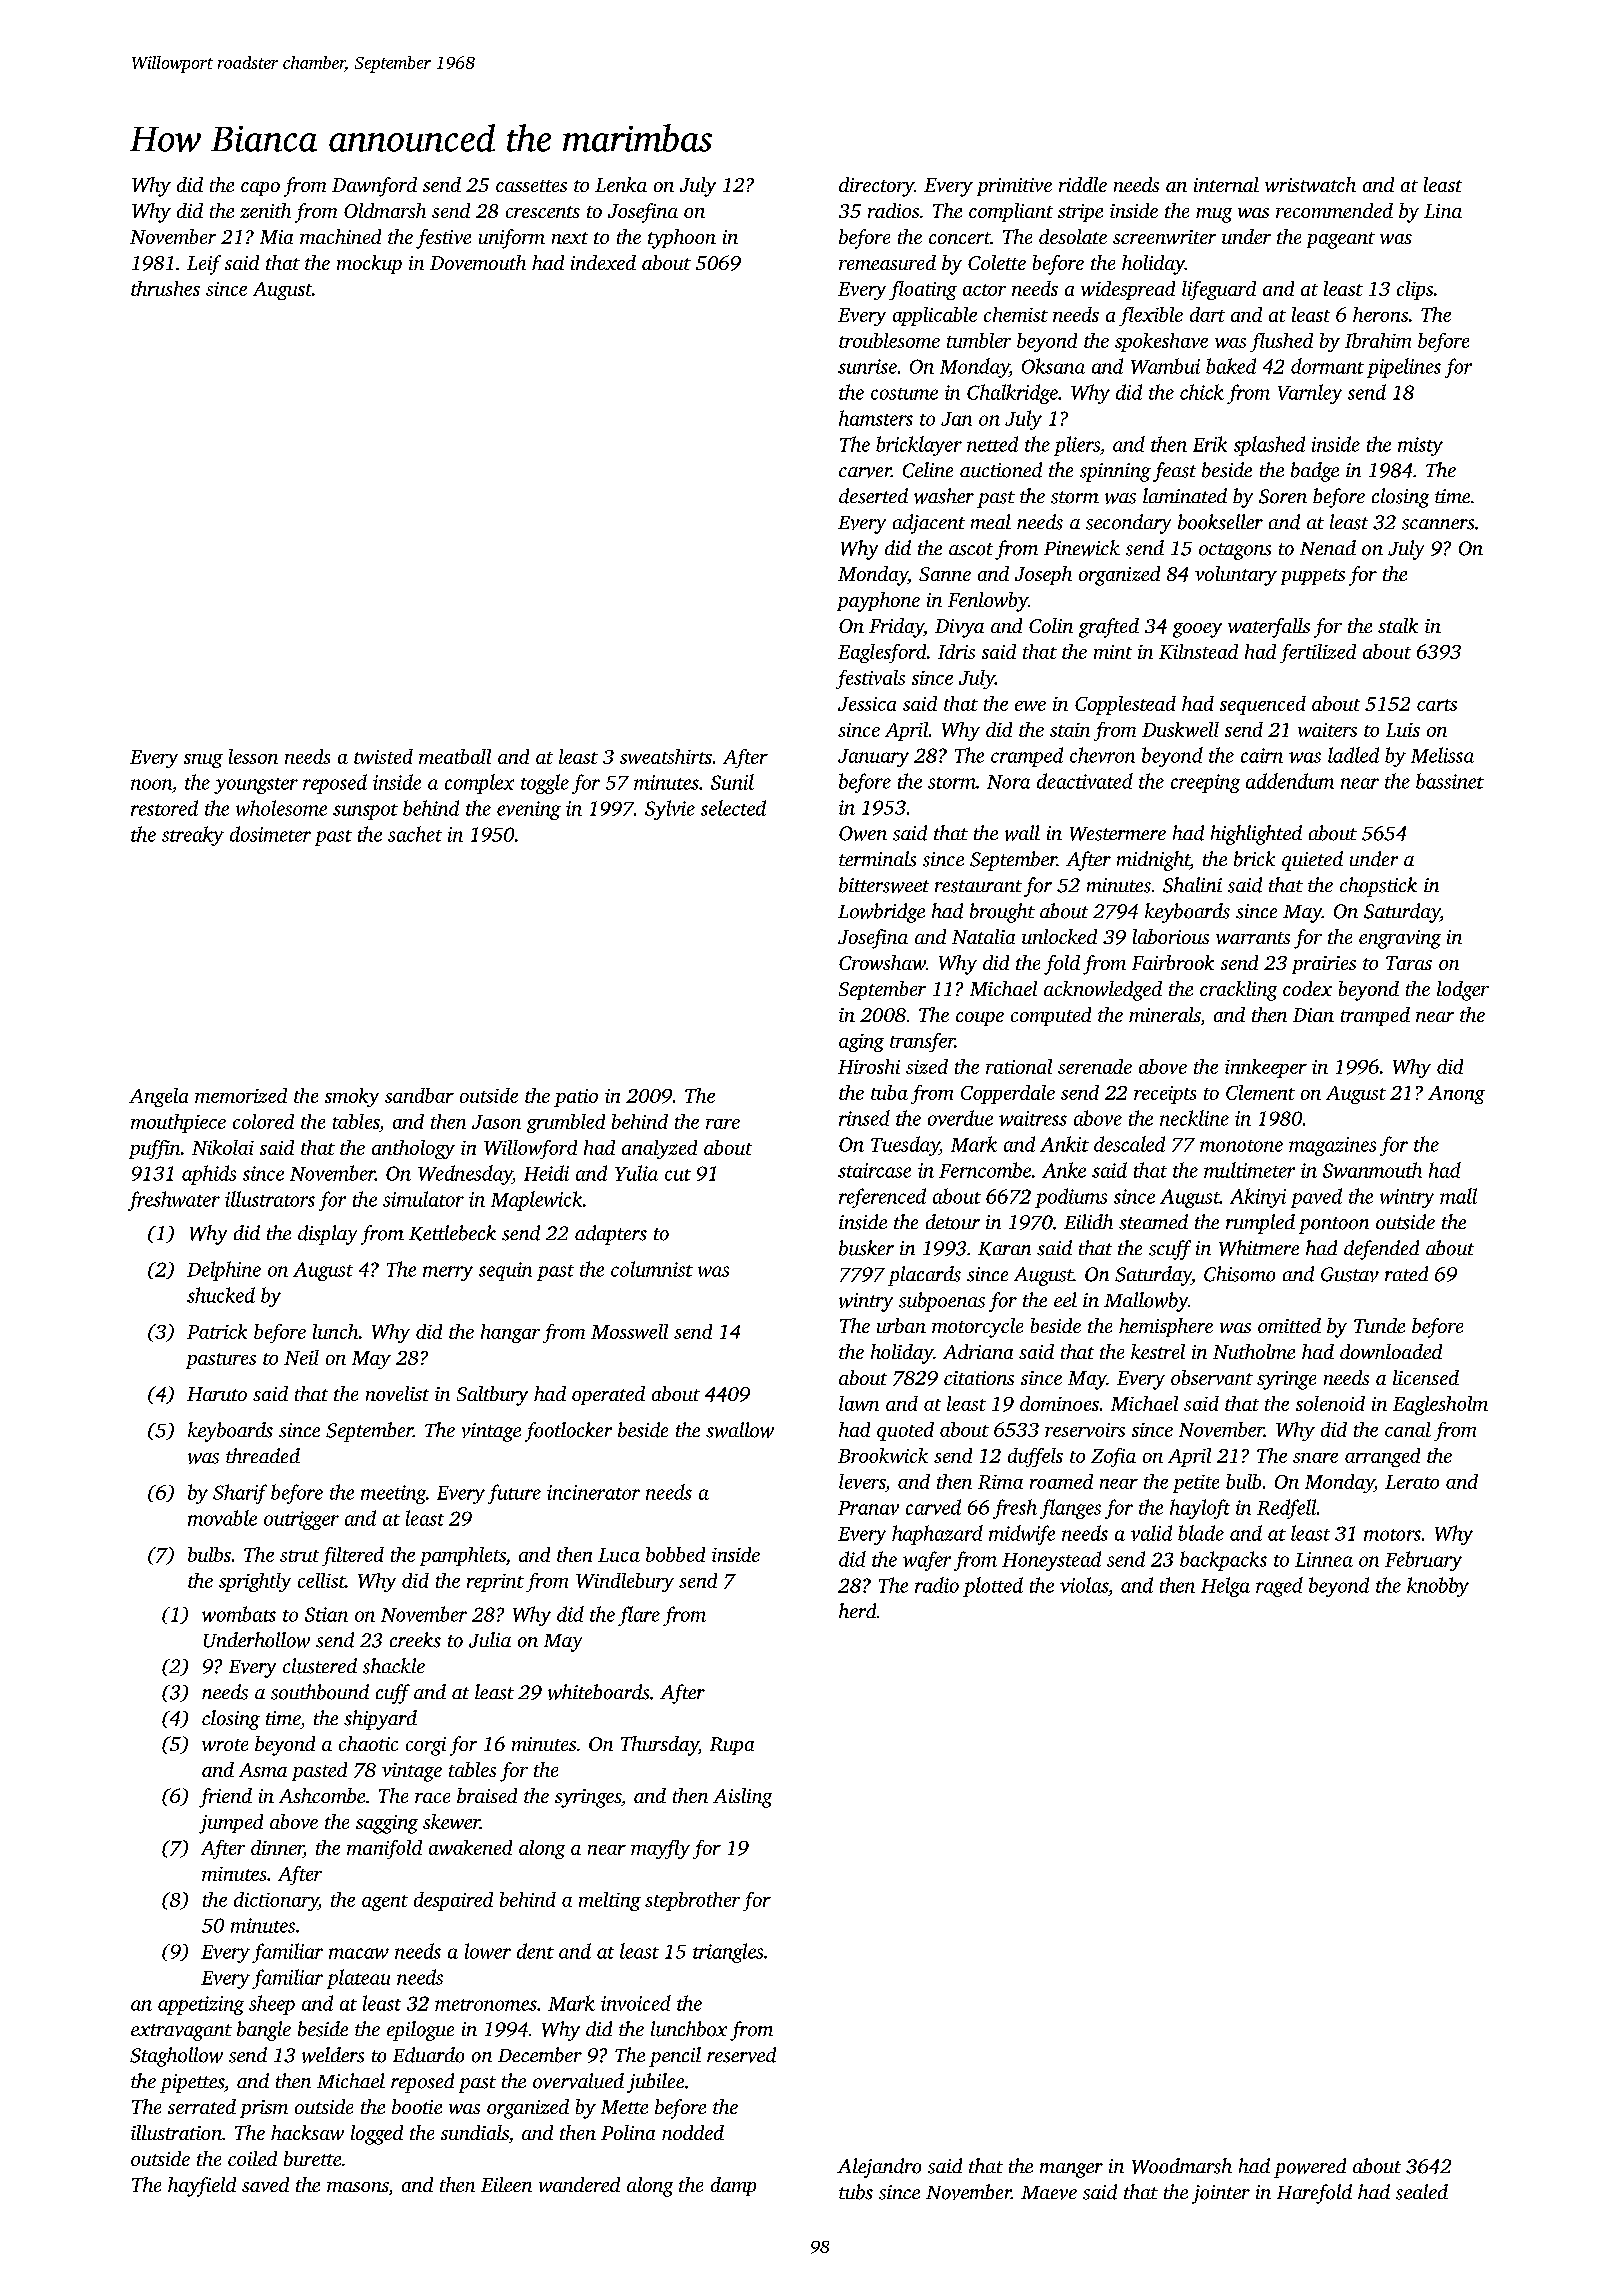 This image has width=1620, height=2292. I want to click on pontoon, so click(1334, 1225).
